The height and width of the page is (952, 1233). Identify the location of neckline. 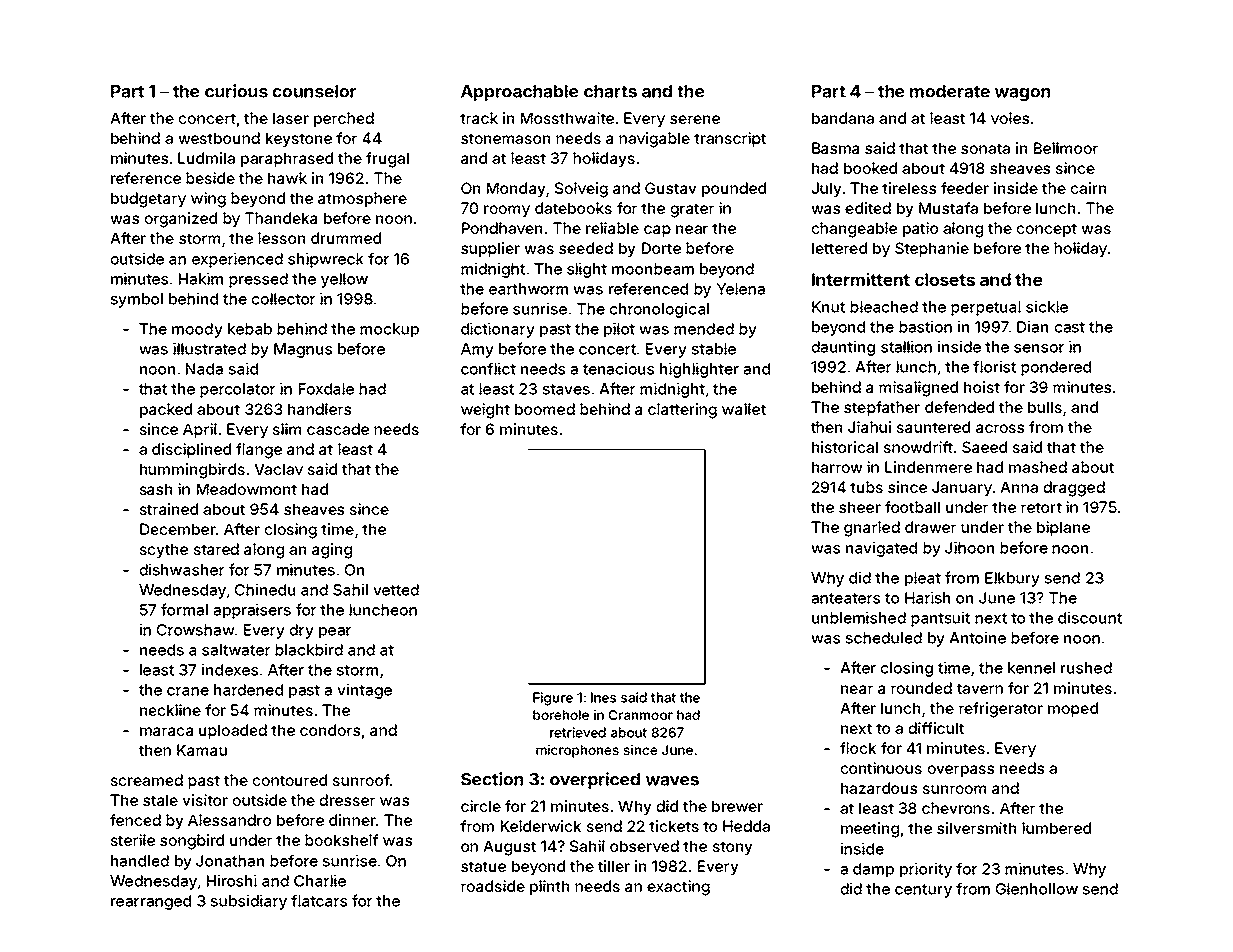
(170, 710).
